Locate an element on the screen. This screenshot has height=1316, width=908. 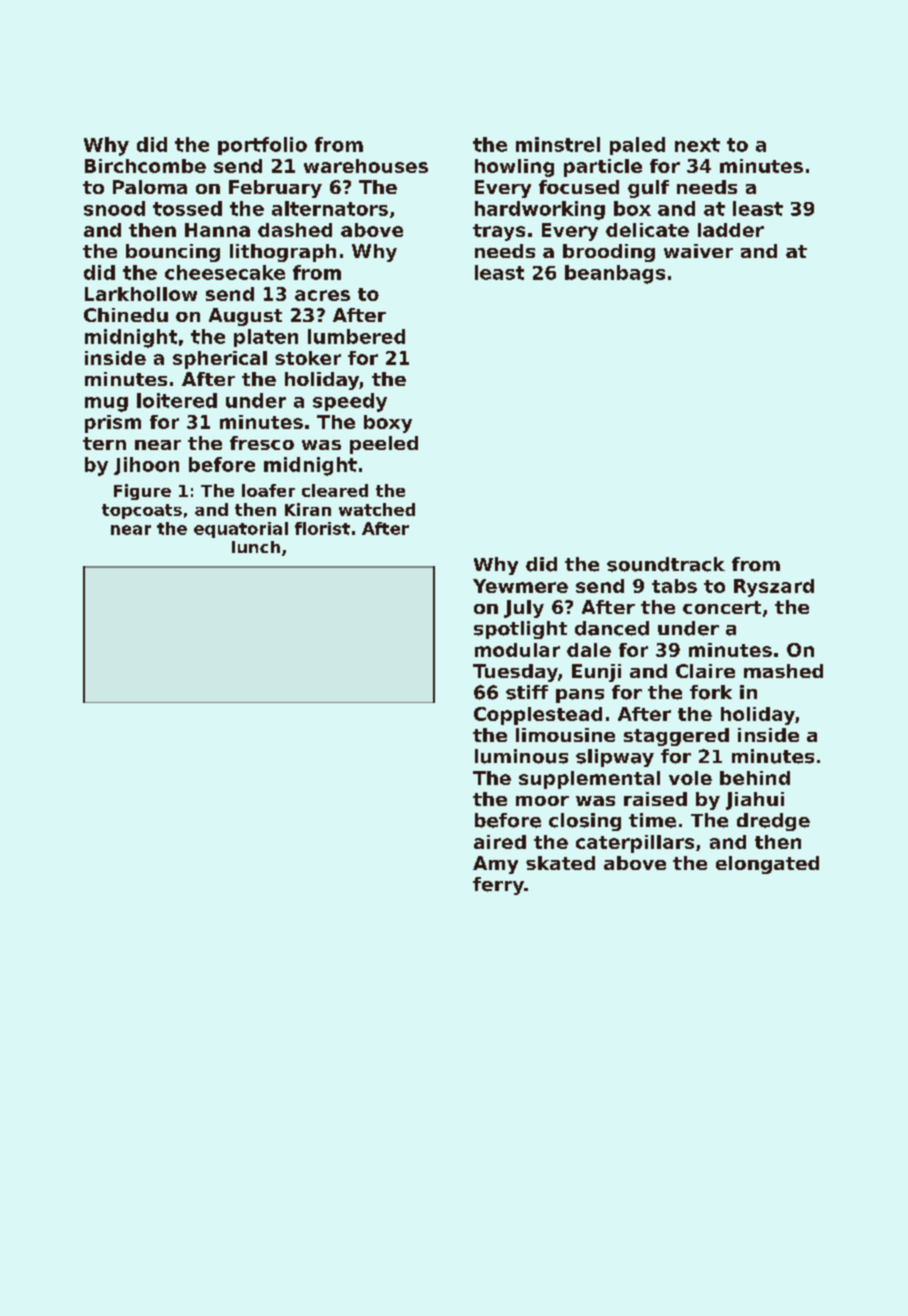
waiver is located at coordinates (698, 251).
